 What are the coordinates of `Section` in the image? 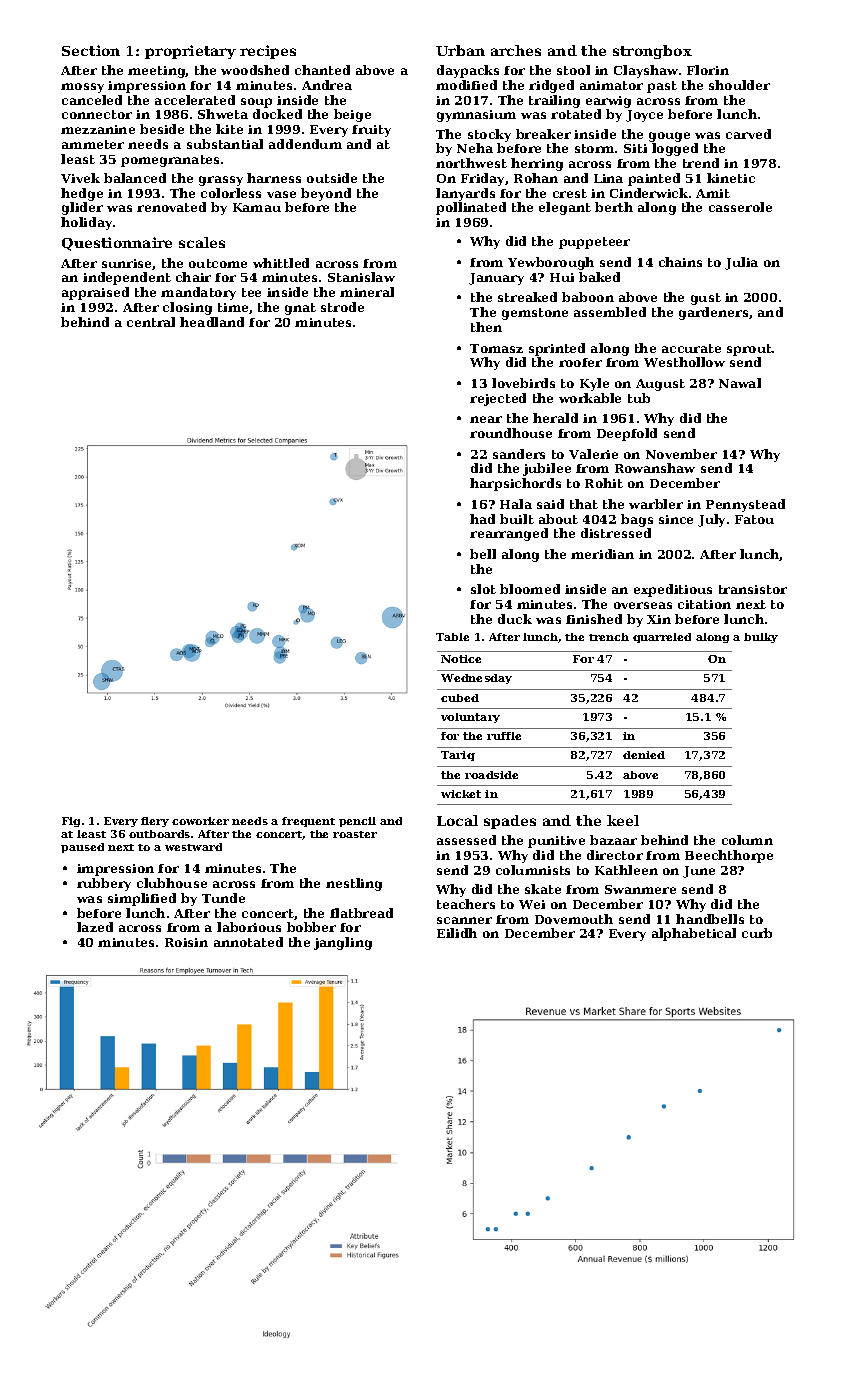 It's located at (91, 50).
